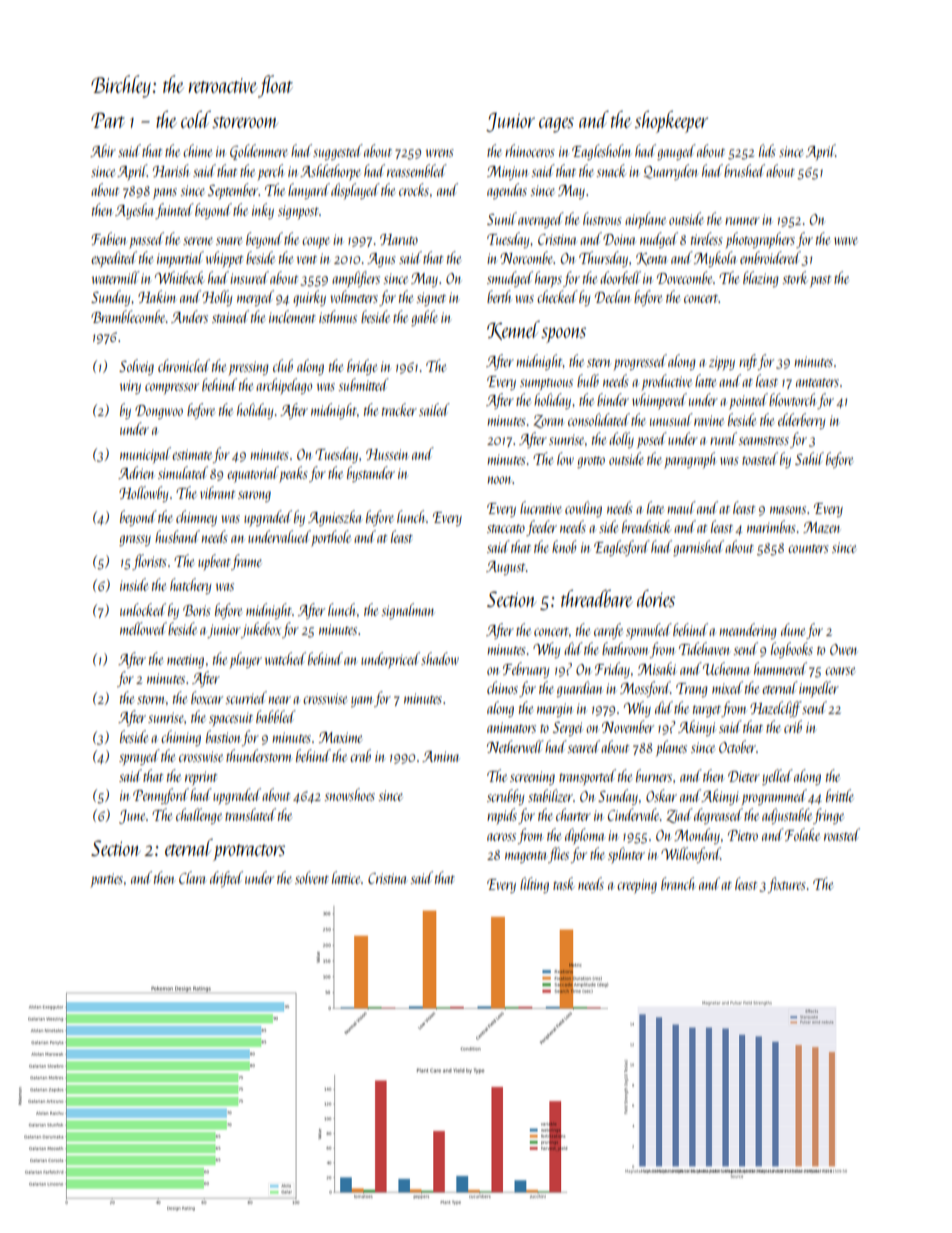 The height and width of the image is (1233, 952). I want to click on garnished, so click(698, 548).
